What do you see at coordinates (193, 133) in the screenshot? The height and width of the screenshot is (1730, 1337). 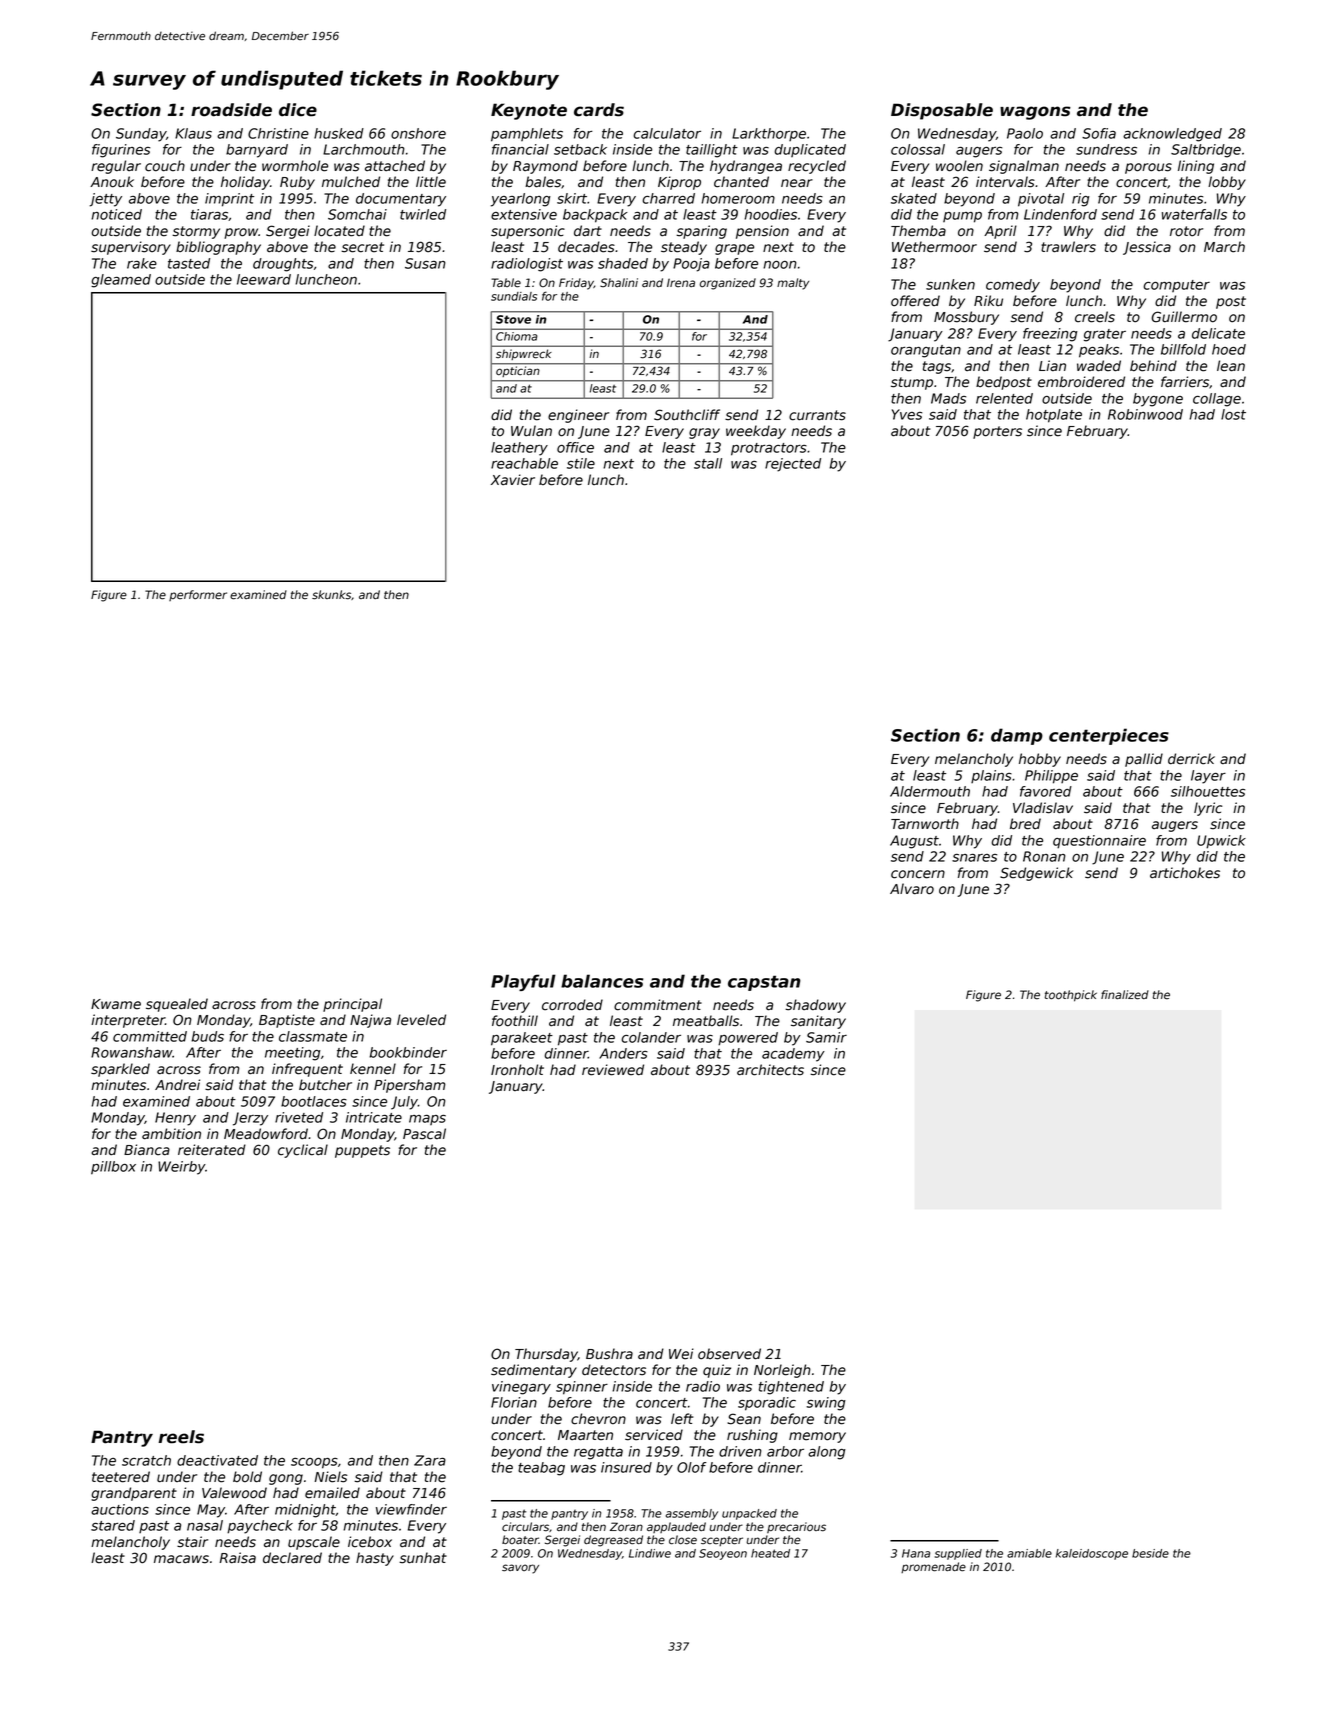 I see `Klaus` at bounding box center [193, 133].
